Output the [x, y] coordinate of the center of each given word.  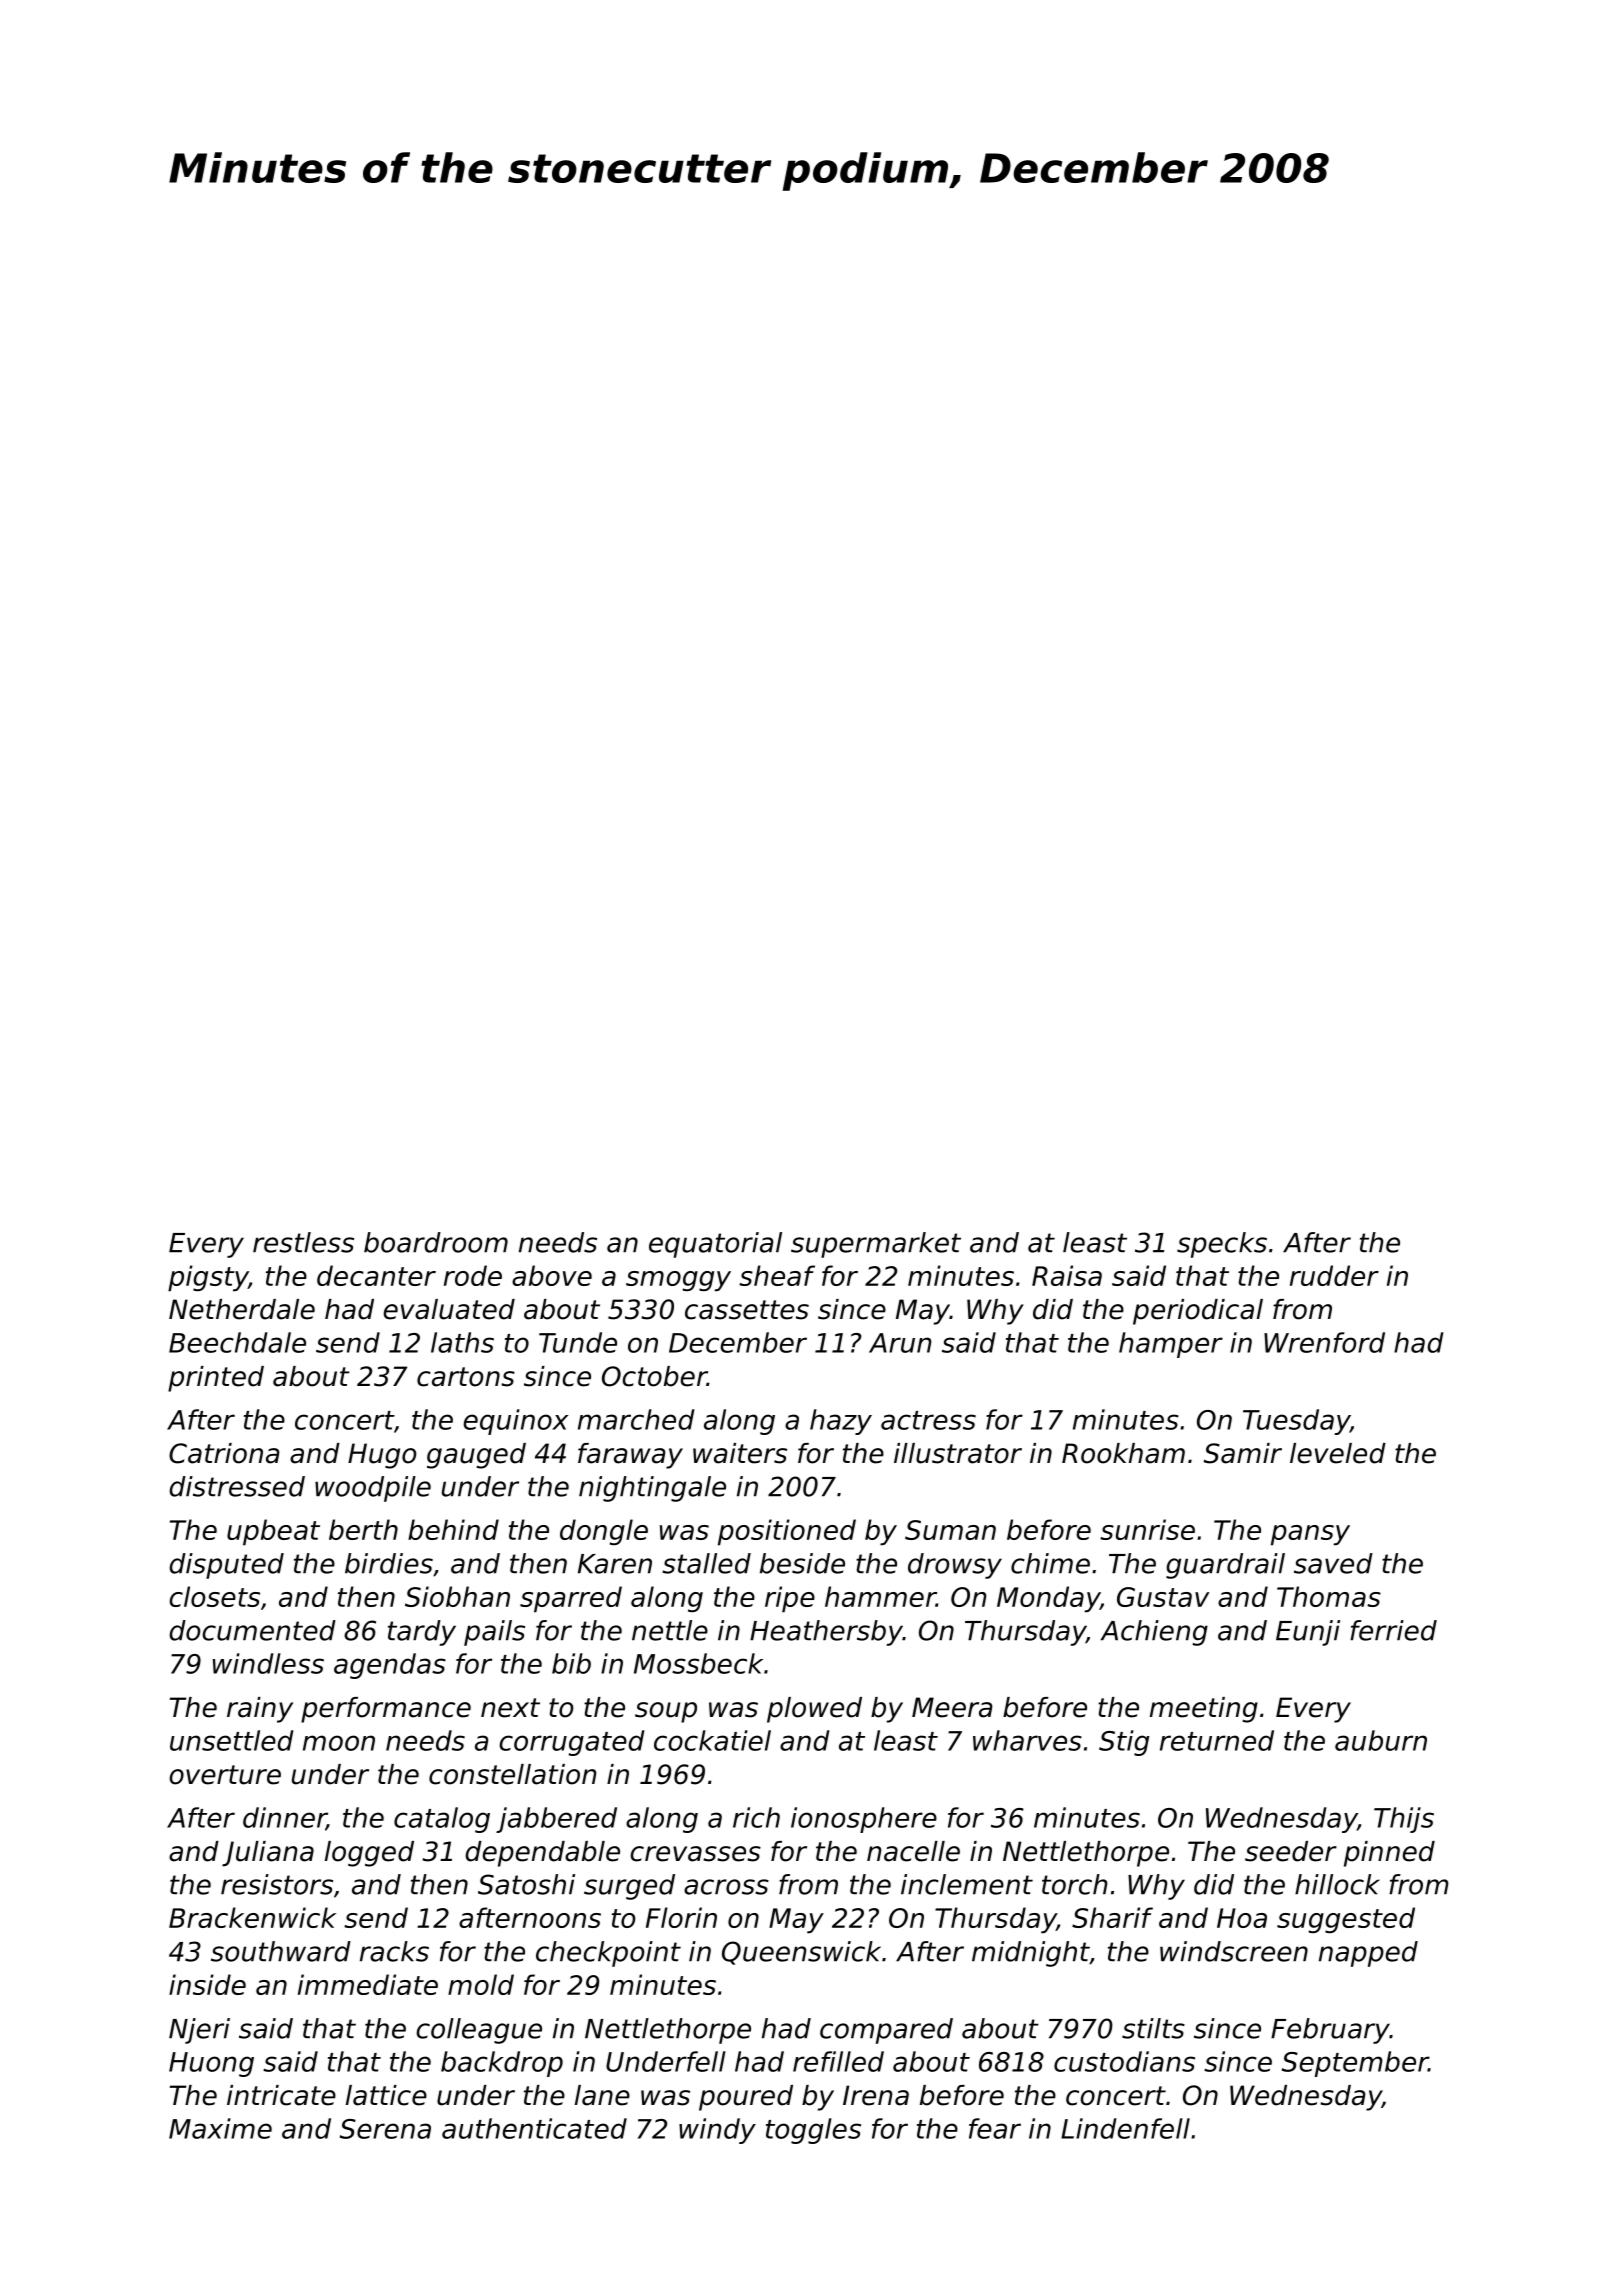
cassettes [747, 1310]
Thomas [1329, 1596]
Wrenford [1324, 1342]
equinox [515, 1422]
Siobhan [457, 1596]
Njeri [199, 2031]
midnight [1031, 1954]
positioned [787, 1532]
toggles [813, 2131]
